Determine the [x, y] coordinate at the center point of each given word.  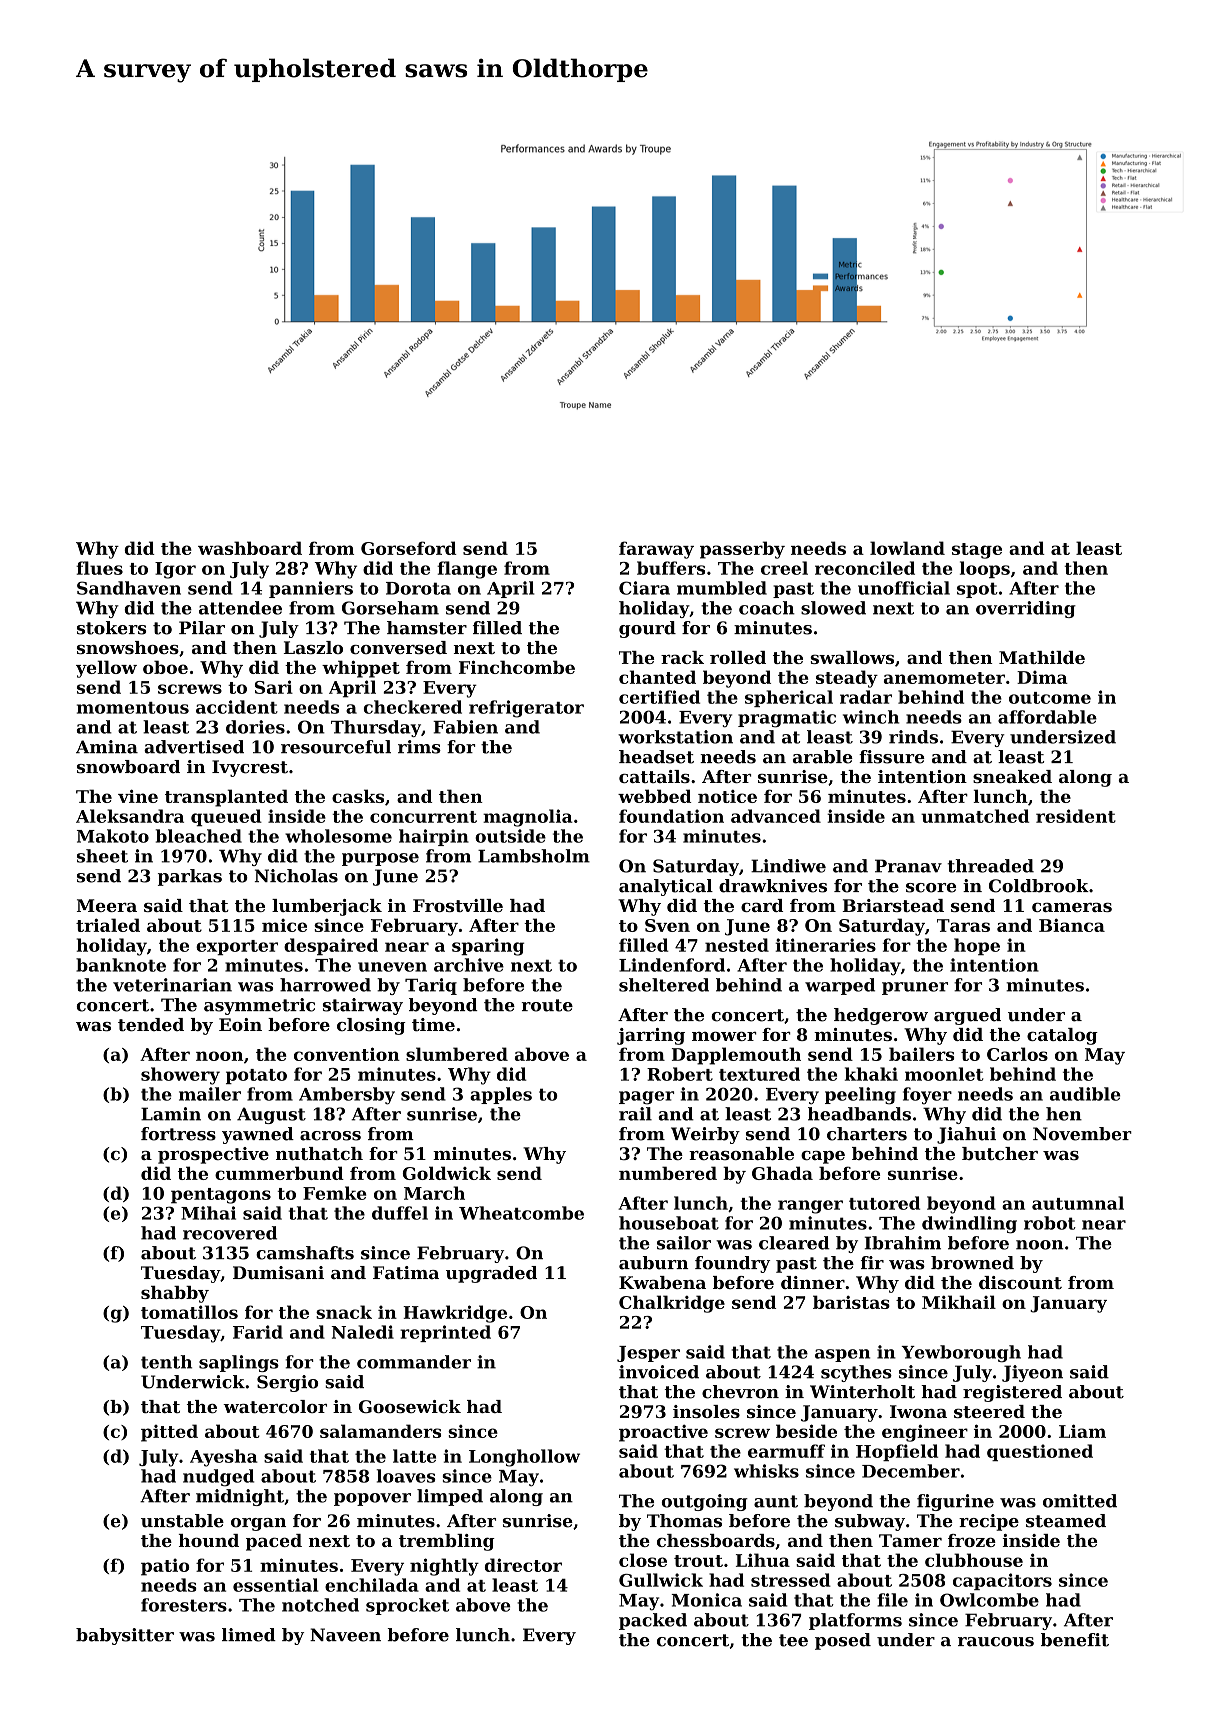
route [547, 1005]
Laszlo [313, 647]
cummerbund [279, 1173]
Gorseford [408, 548]
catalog [1062, 1036]
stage [977, 551]
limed [249, 1635]
